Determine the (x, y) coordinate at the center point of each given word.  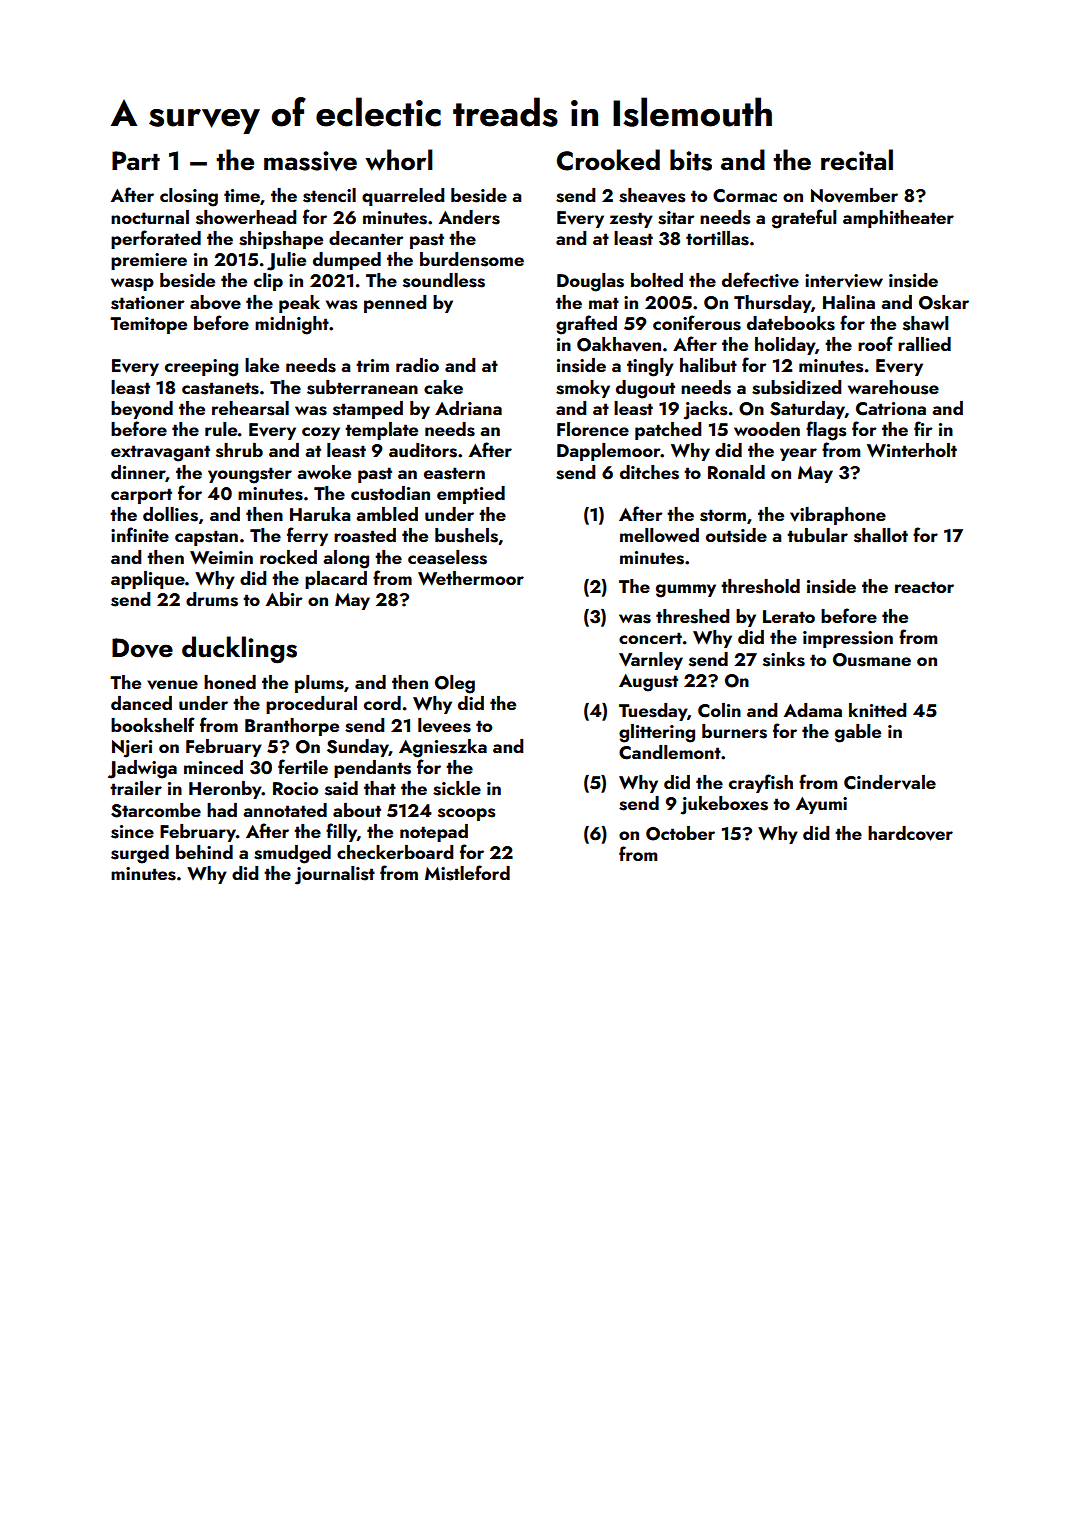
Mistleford (467, 873)
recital (857, 160)
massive (310, 161)
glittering (657, 733)
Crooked (608, 160)
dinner (138, 473)
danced (141, 703)
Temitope (148, 325)
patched (668, 431)
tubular (817, 535)
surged (140, 854)
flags (826, 431)
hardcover (910, 833)
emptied (471, 495)
